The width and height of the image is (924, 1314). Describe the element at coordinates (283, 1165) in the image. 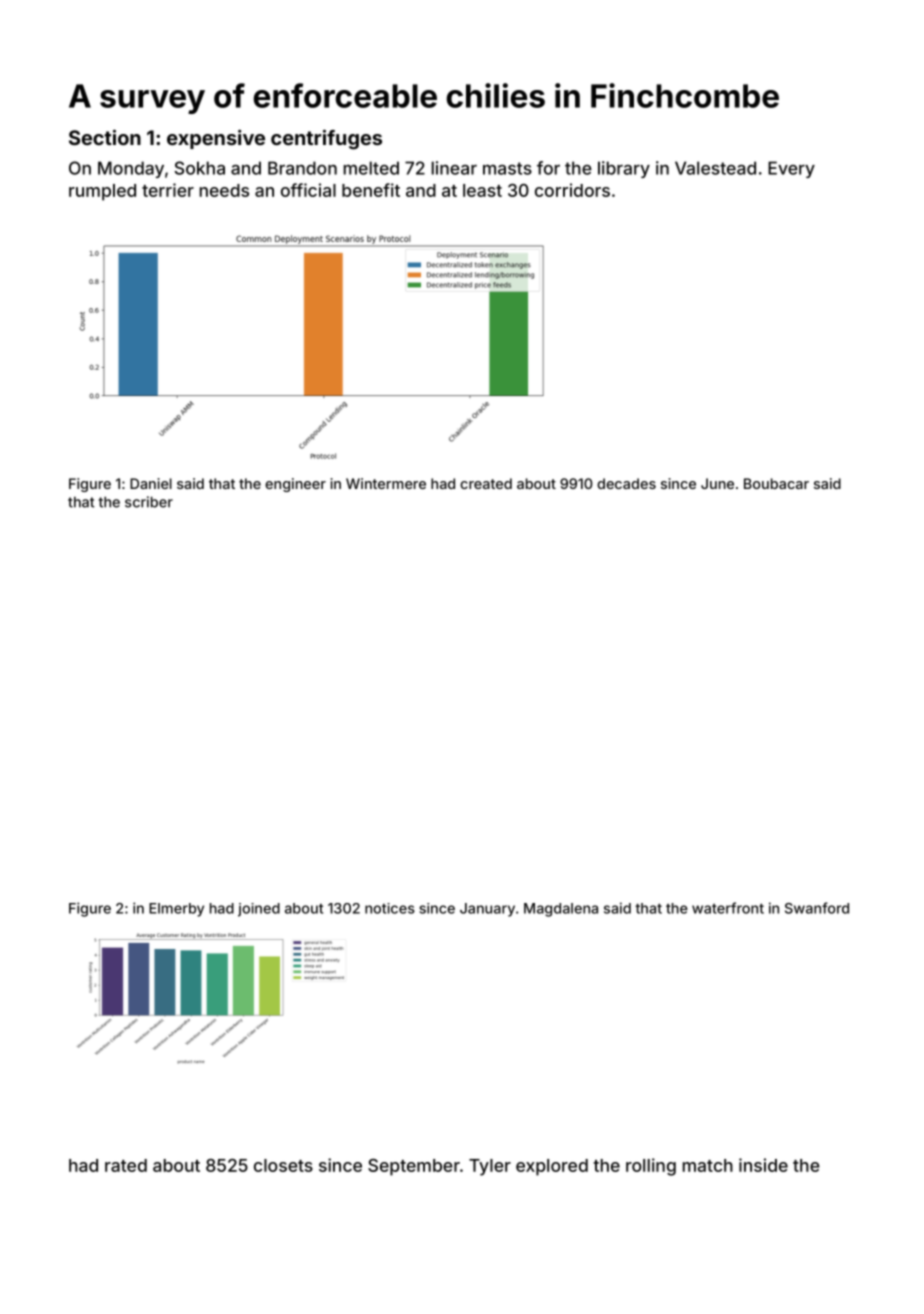

I see `closets` at that location.
